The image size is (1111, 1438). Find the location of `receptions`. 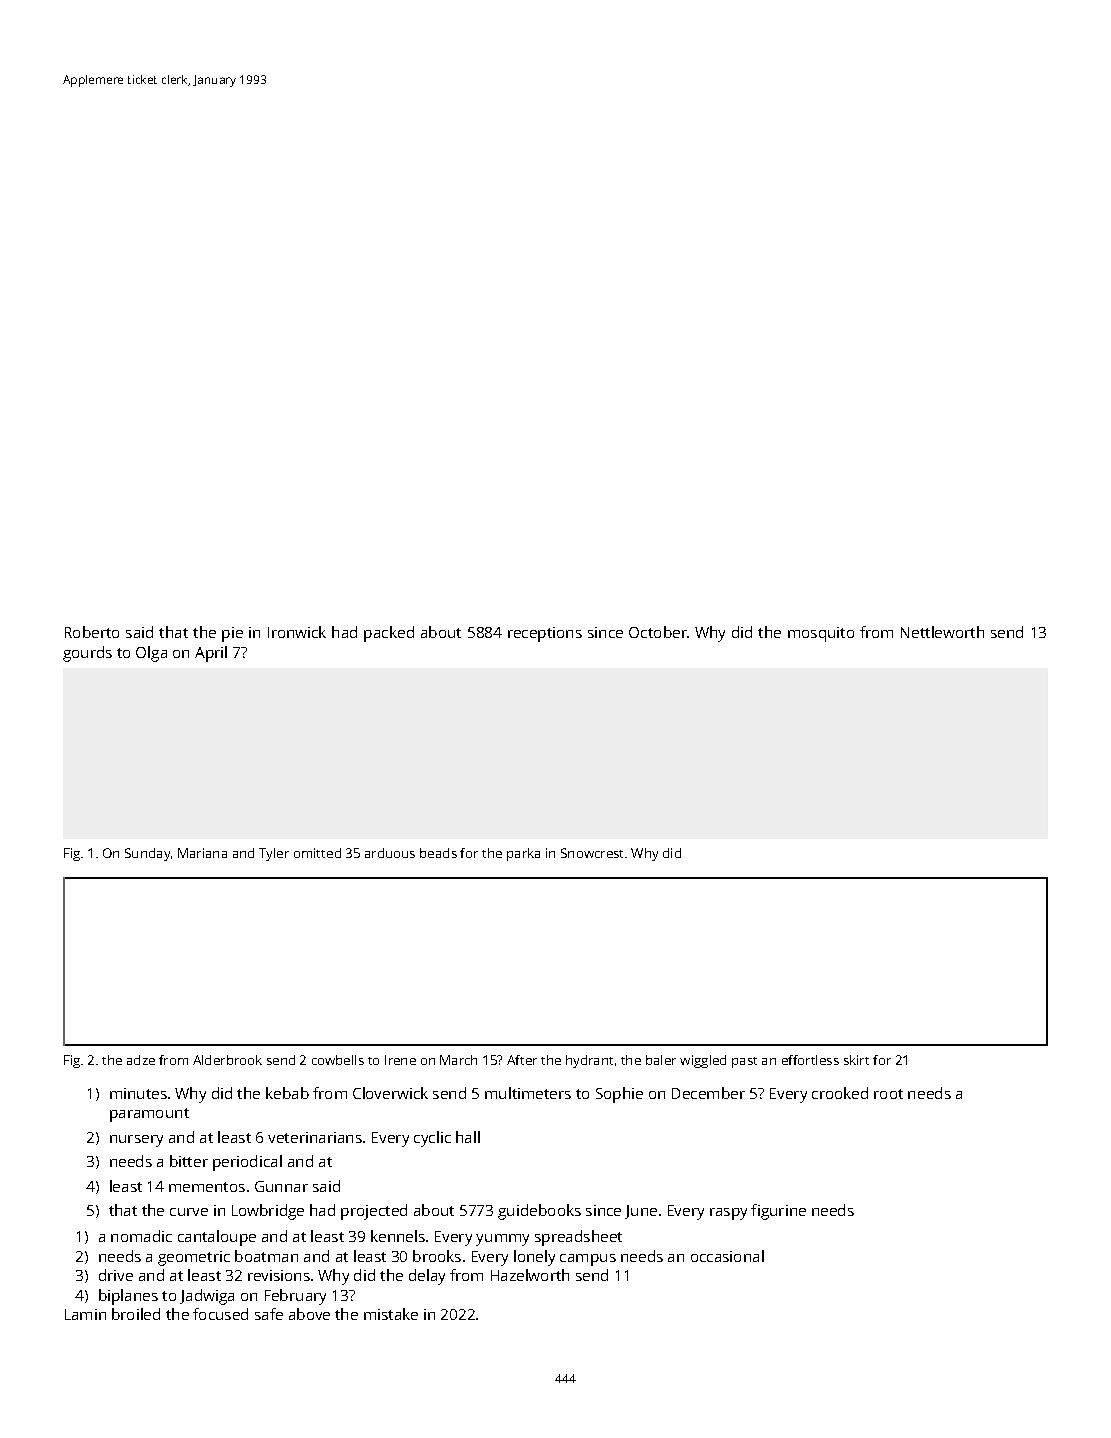

receptions is located at coordinates (545, 634).
